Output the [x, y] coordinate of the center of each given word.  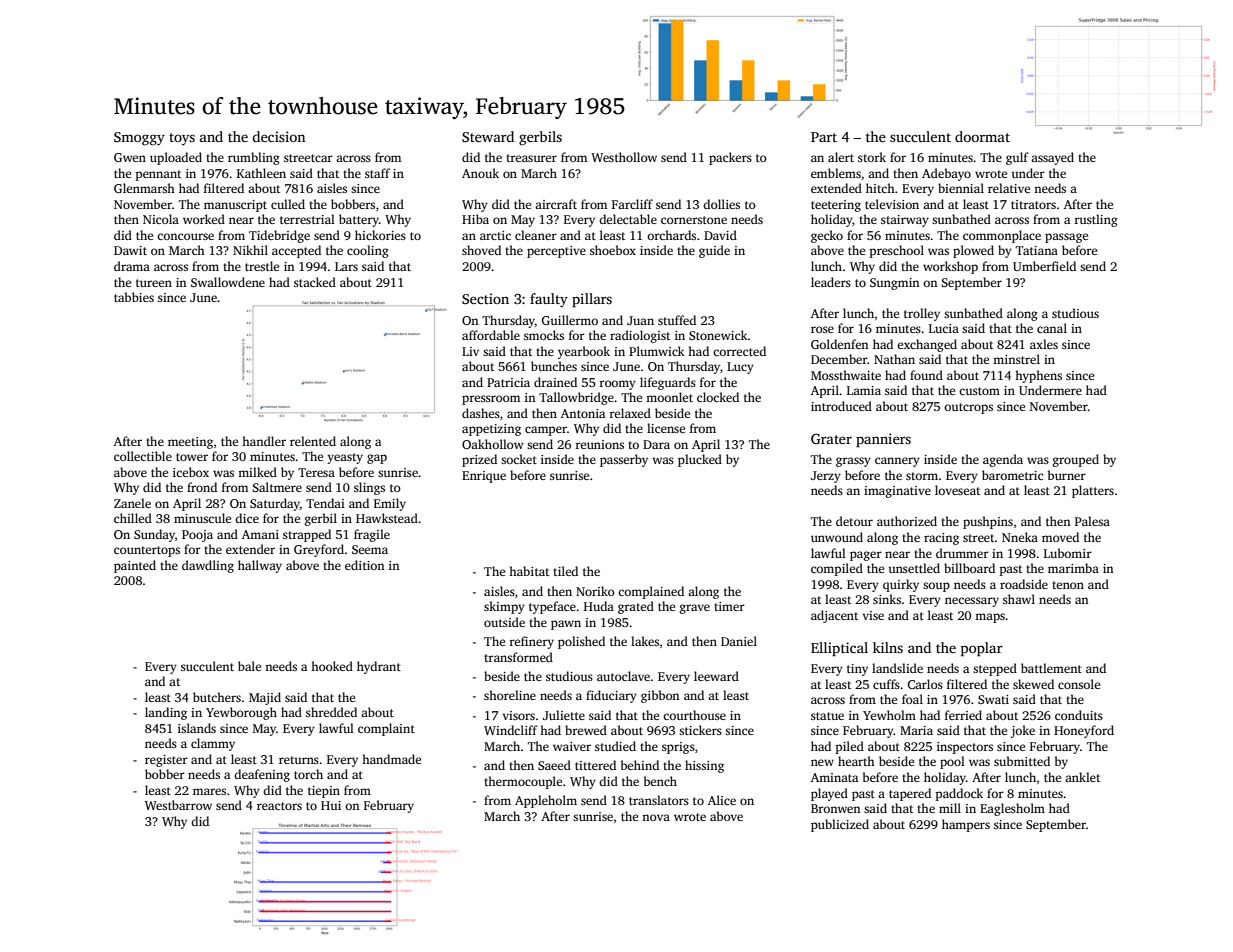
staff [377, 173]
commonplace [1002, 236]
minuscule [202, 518]
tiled [565, 571]
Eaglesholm [1012, 809]
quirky [901, 585]
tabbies [134, 297]
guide [714, 251]
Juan [640, 320]
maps [990, 618]
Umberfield [1044, 266]
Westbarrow [178, 805]
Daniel [739, 641]
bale [249, 666]
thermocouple [523, 782]
